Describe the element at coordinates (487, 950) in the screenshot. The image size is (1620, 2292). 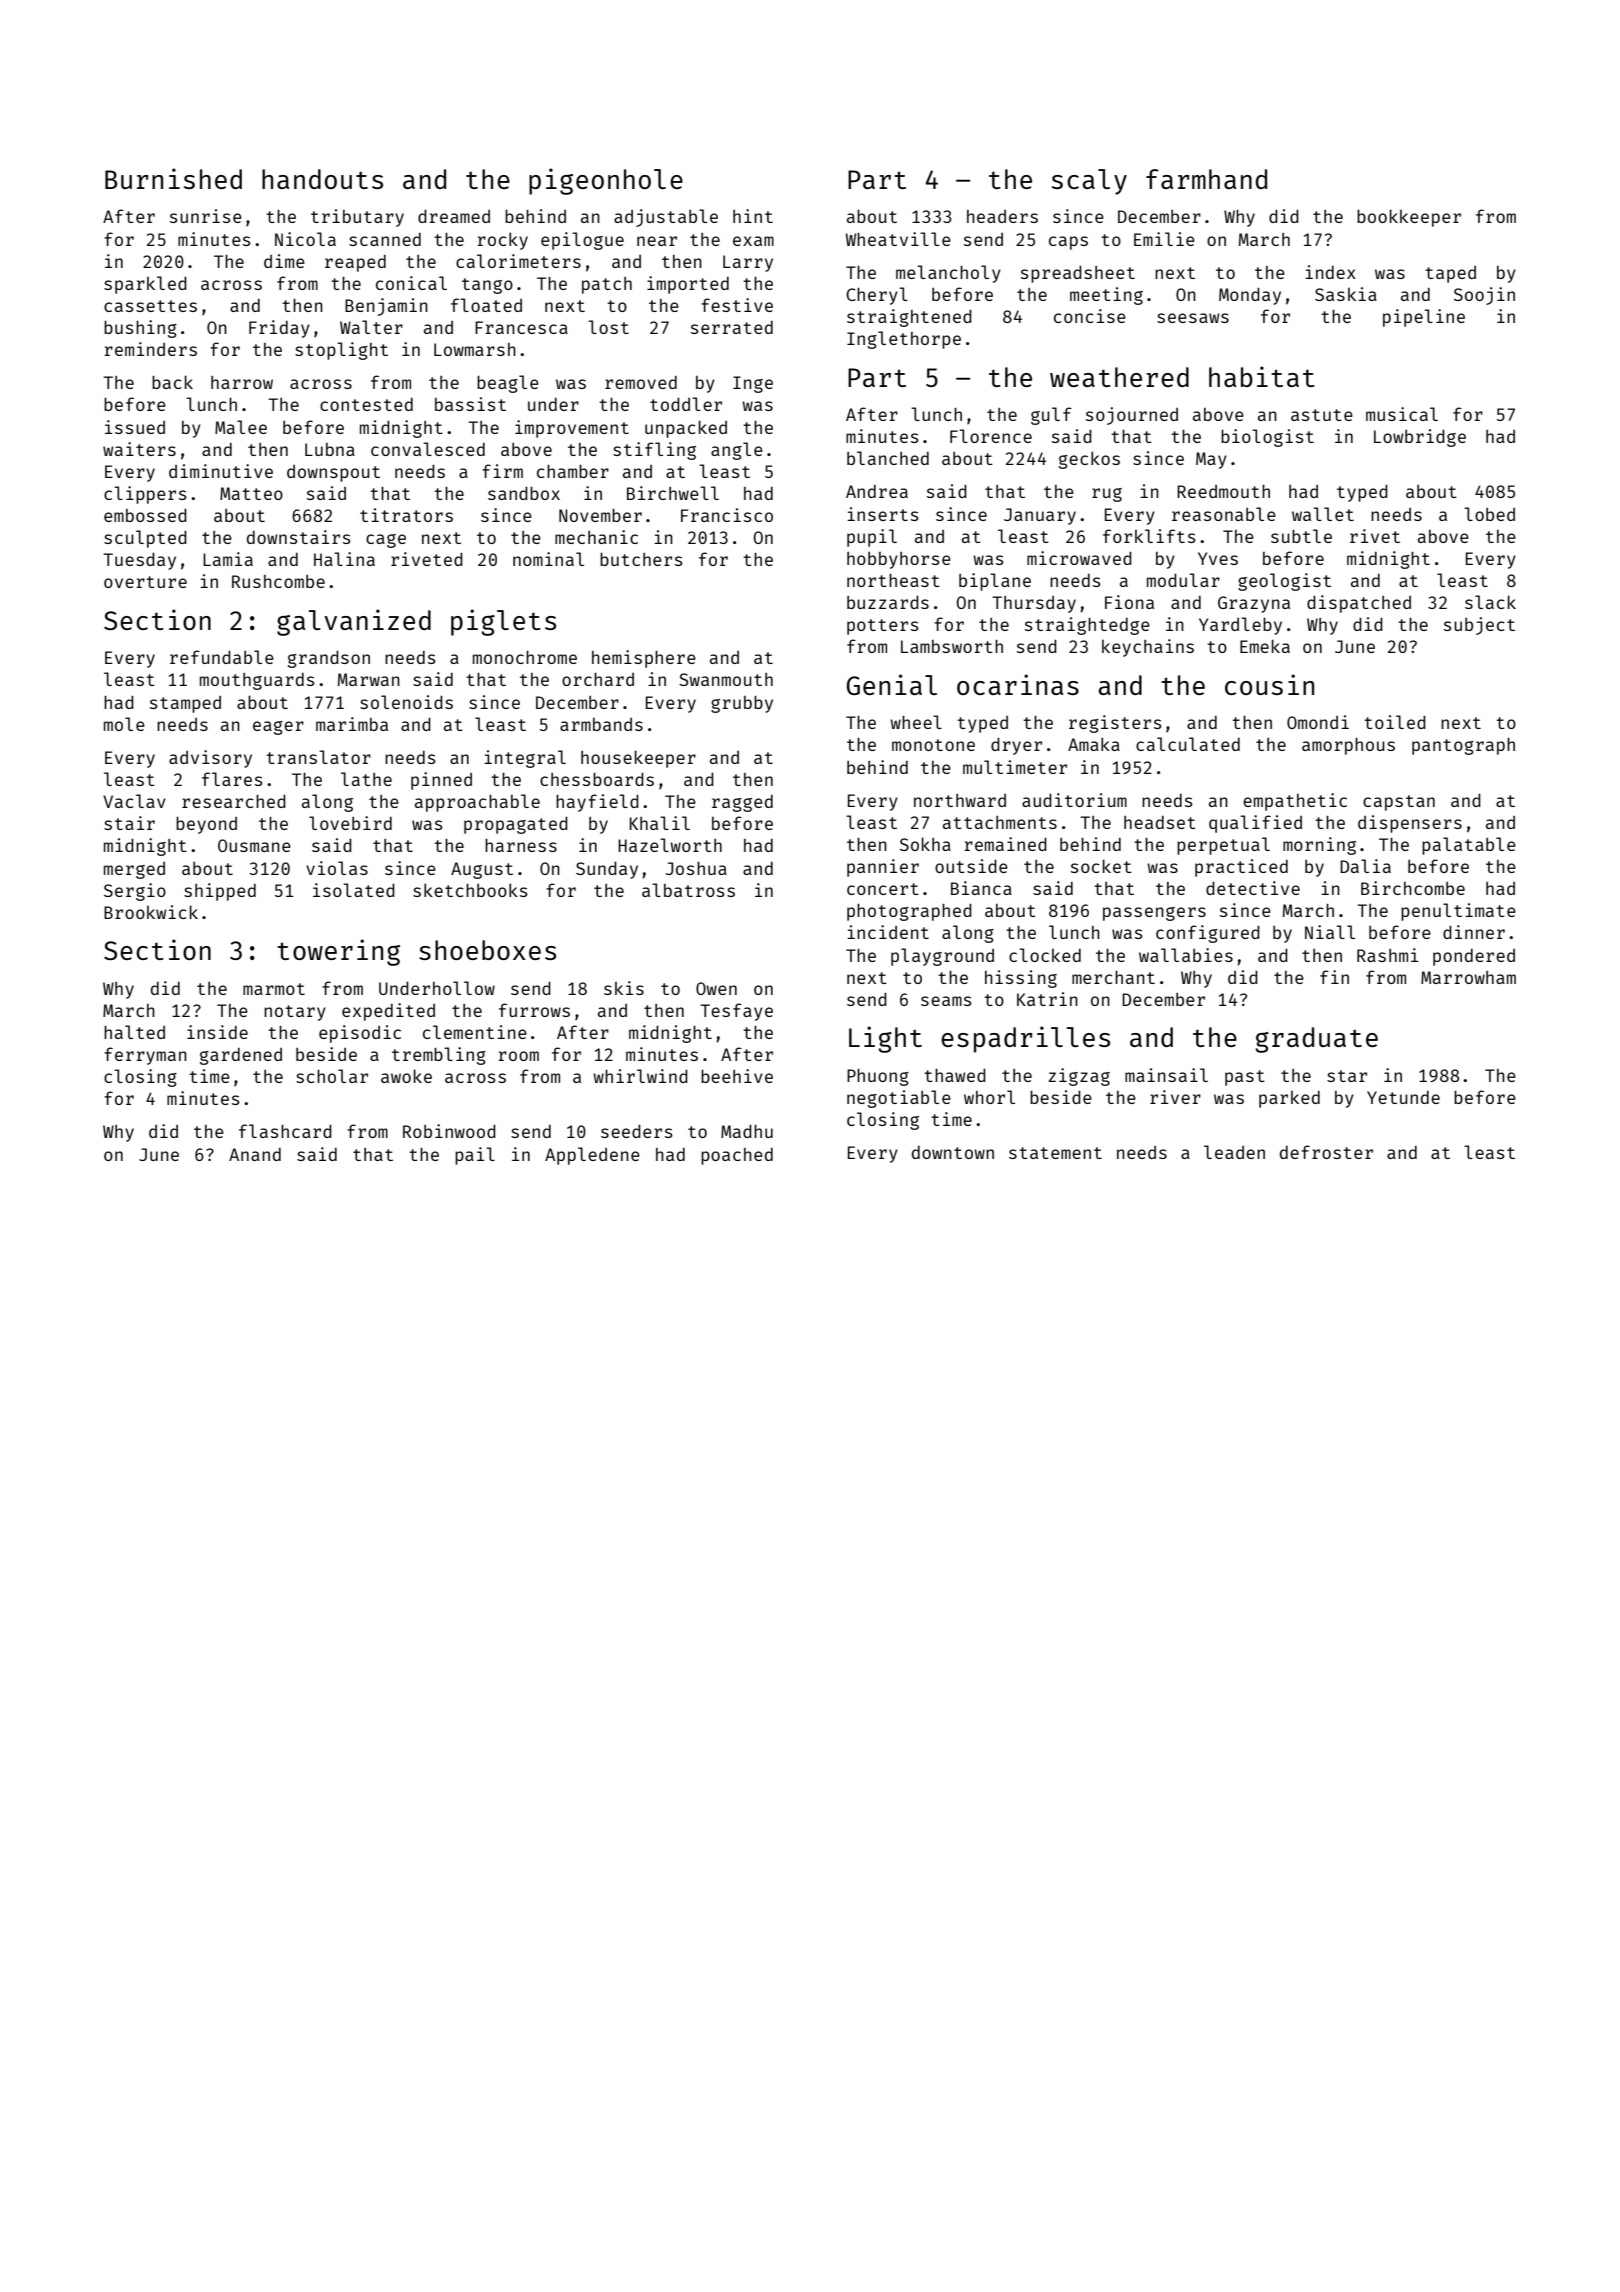
I see `shoeboxes` at that location.
